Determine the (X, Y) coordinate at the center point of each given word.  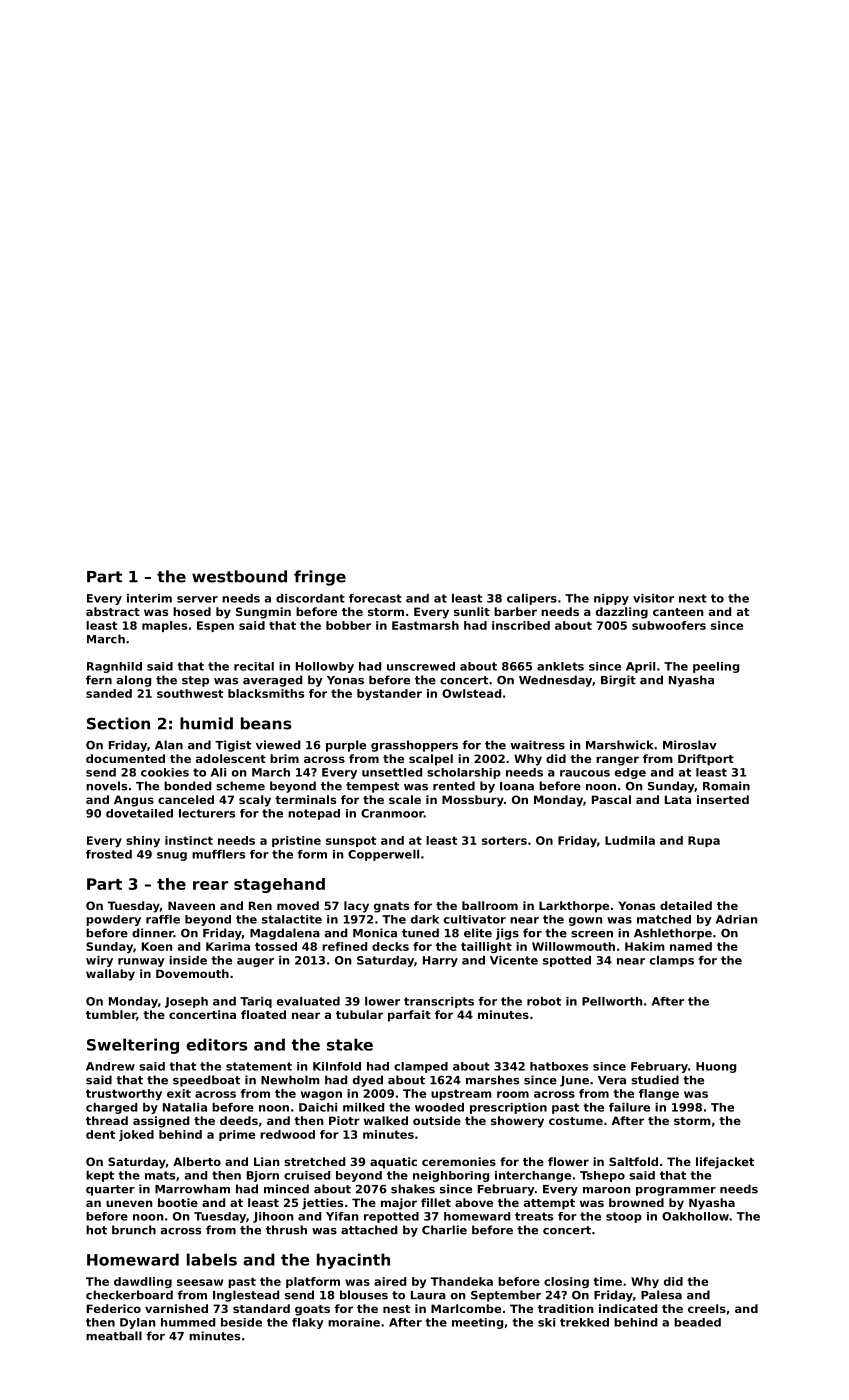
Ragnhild (114, 667)
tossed (276, 946)
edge (630, 773)
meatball (114, 1336)
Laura (428, 1295)
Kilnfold (337, 1066)
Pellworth (612, 1001)
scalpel (431, 760)
